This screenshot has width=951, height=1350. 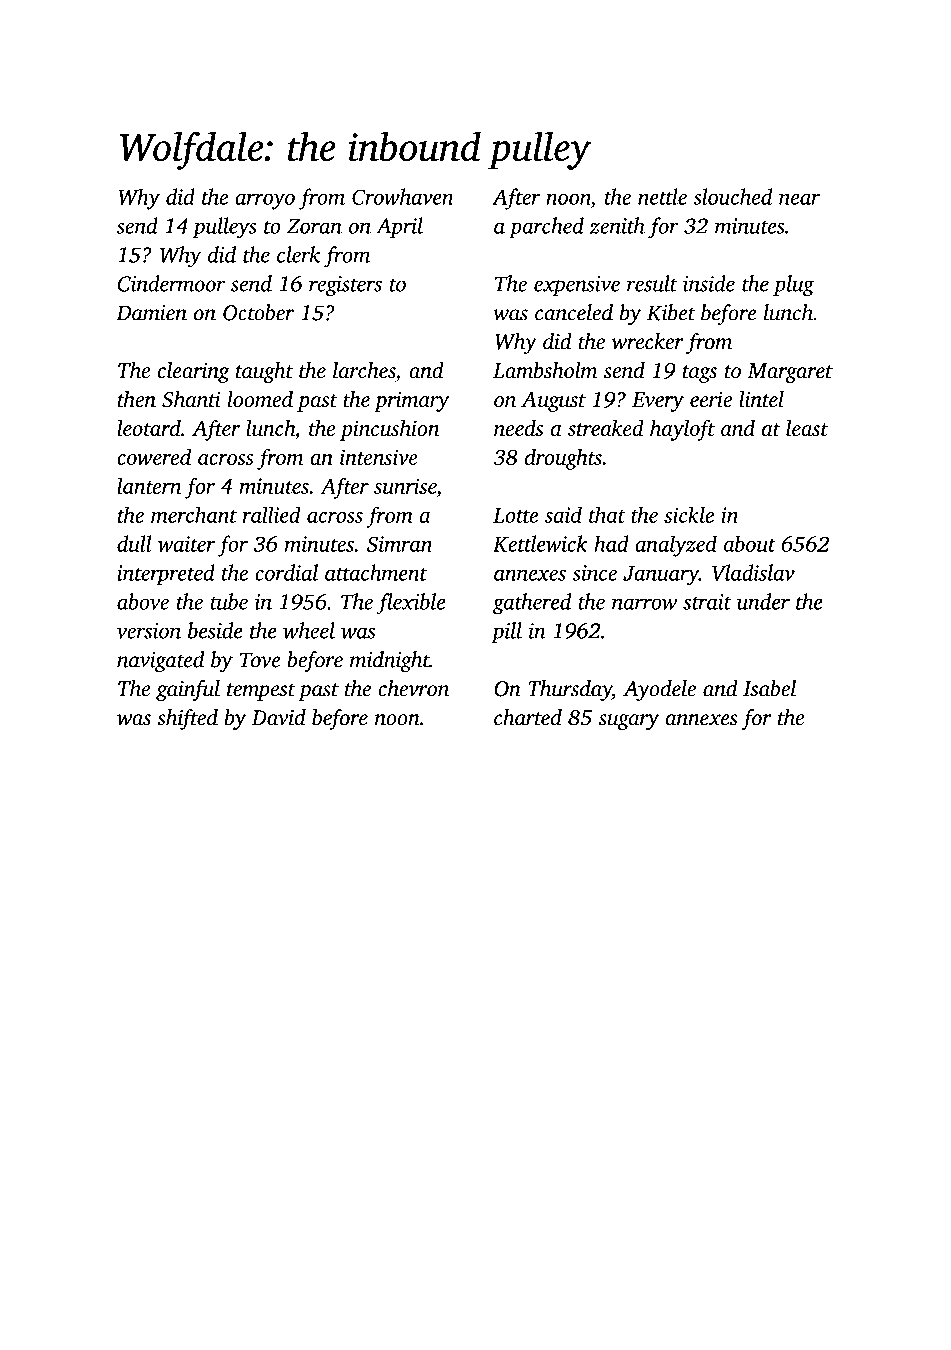 What do you see at coordinates (411, 604) in the screenshot?
I see `flexible` at bounding box center [411, 604].
